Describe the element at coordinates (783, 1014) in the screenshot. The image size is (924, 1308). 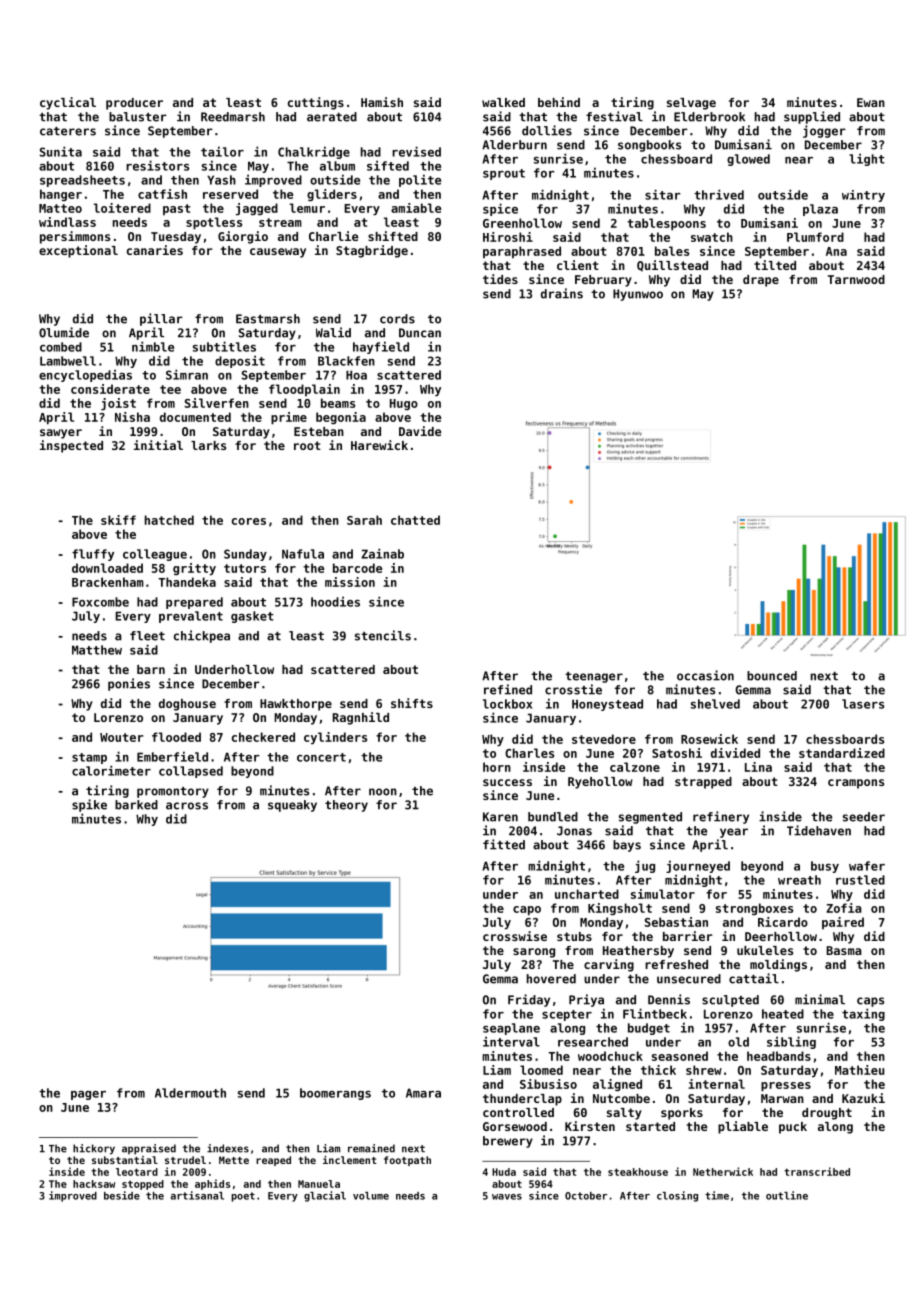
I see `heated` at that location.
